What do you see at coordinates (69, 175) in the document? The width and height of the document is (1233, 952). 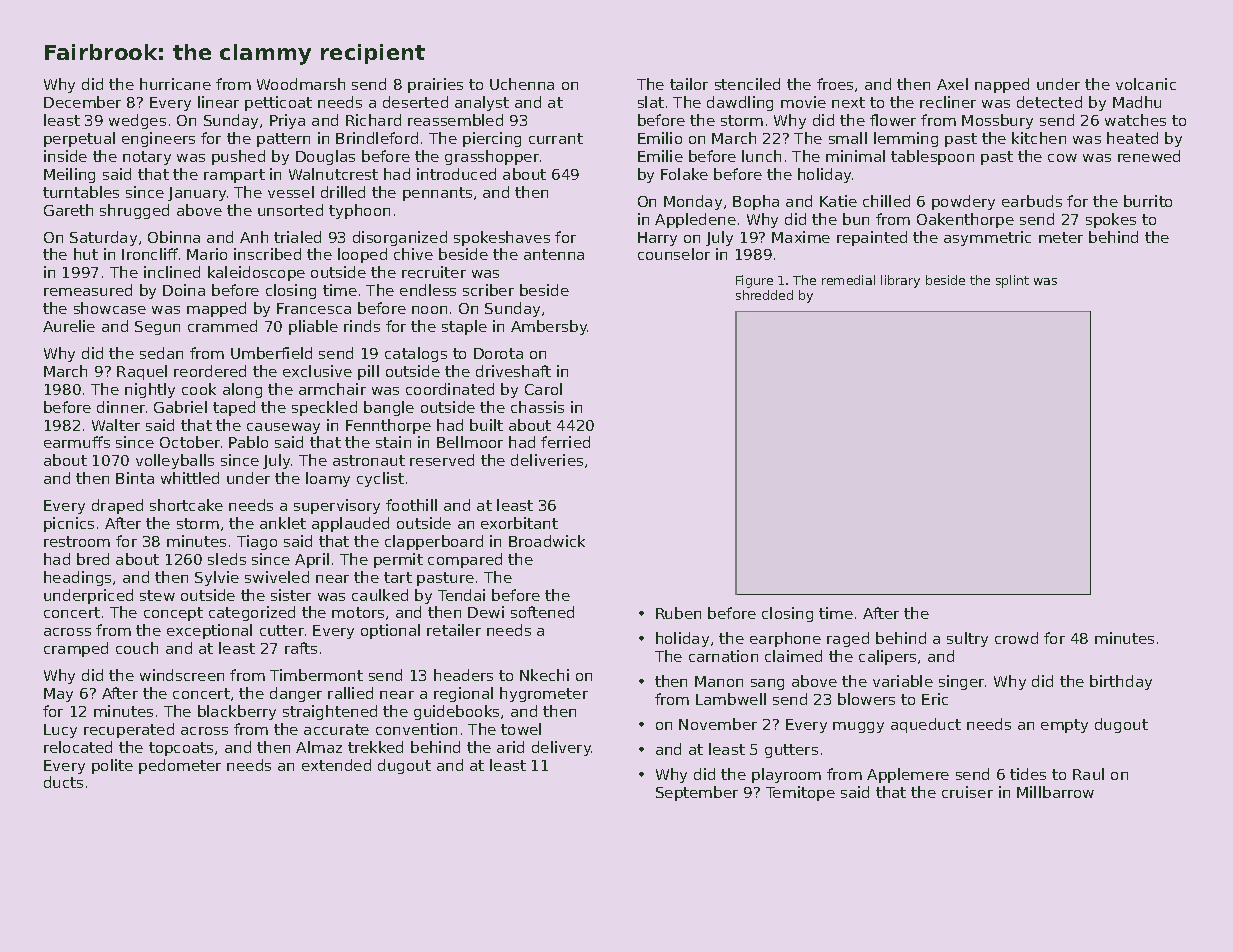 I see `Meiling` at bounding box center [69, 175].
